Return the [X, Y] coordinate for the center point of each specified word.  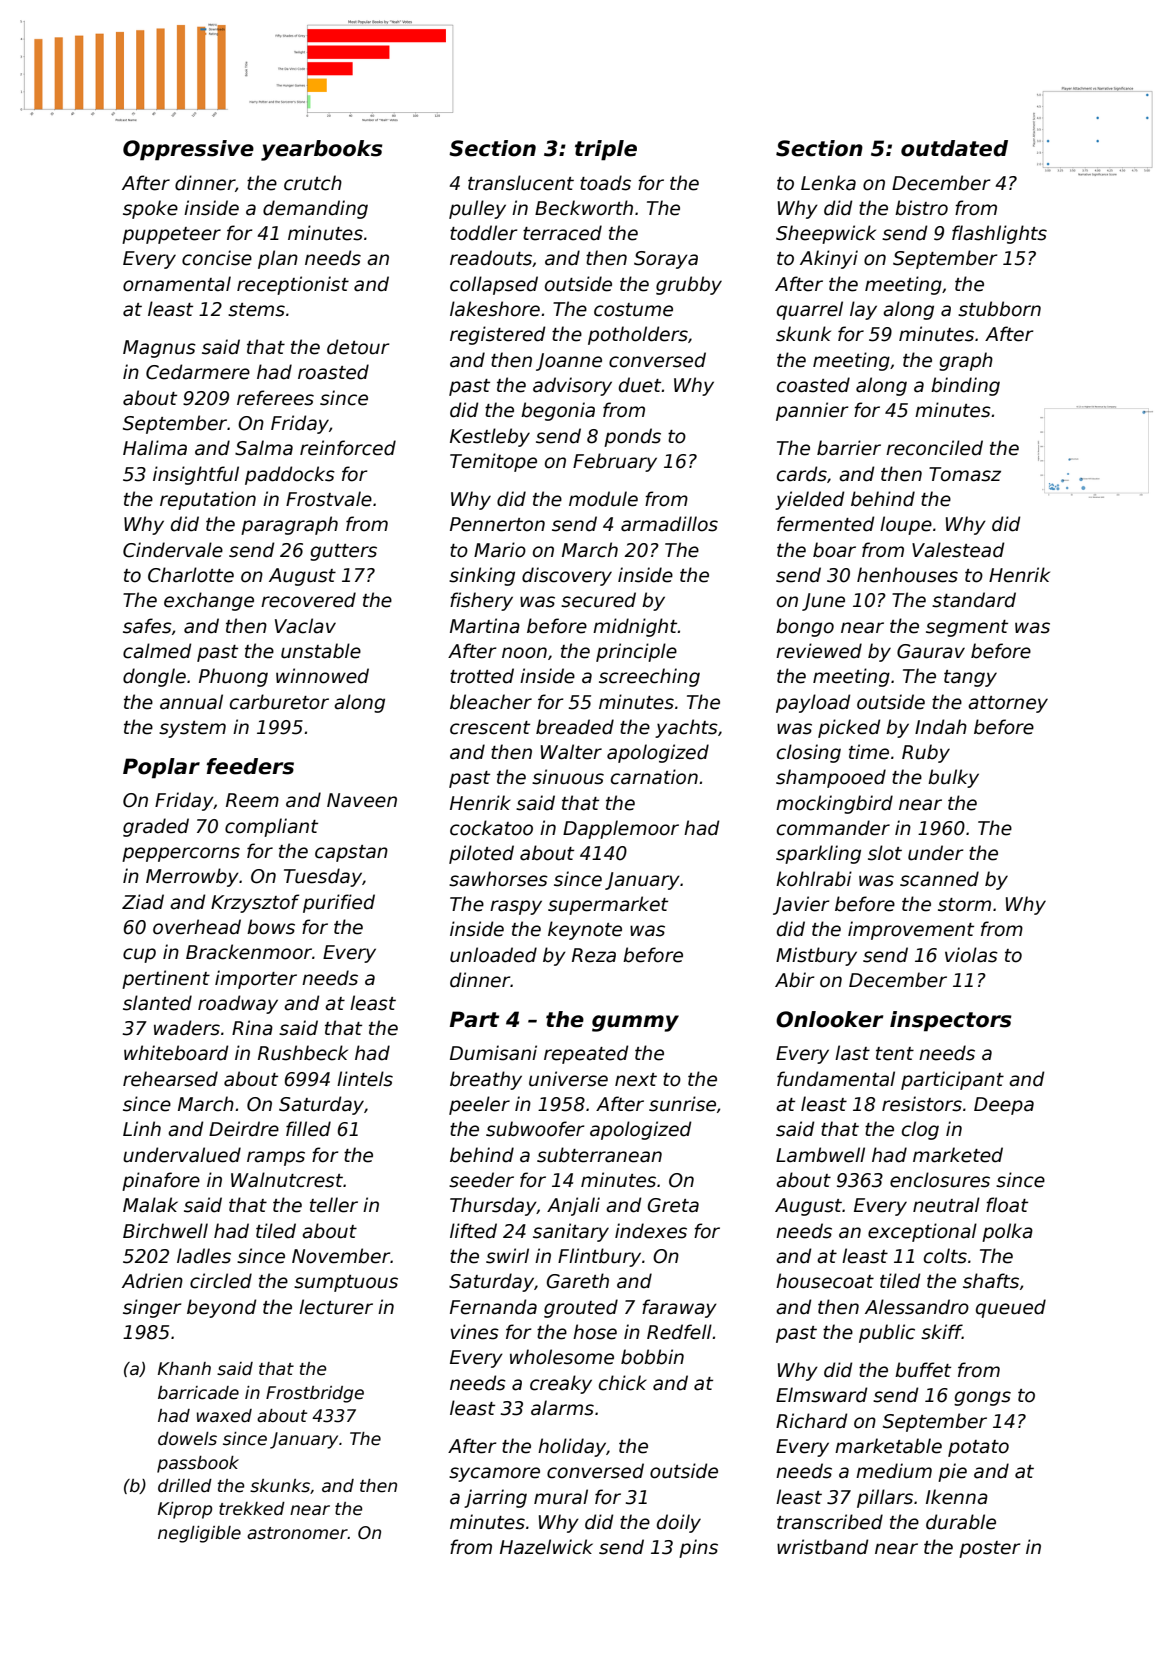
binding [965, 386]
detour [358, 347]
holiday [572, 1447]
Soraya [666, 260]
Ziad [143, 902]
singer [152, 1308]
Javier [801, 905]
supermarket [608, 905]
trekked [252, 1509]
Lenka [828, 183]
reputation [208, 500]
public [887, 1333]
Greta [673, 1205]
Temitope [493, 462]
